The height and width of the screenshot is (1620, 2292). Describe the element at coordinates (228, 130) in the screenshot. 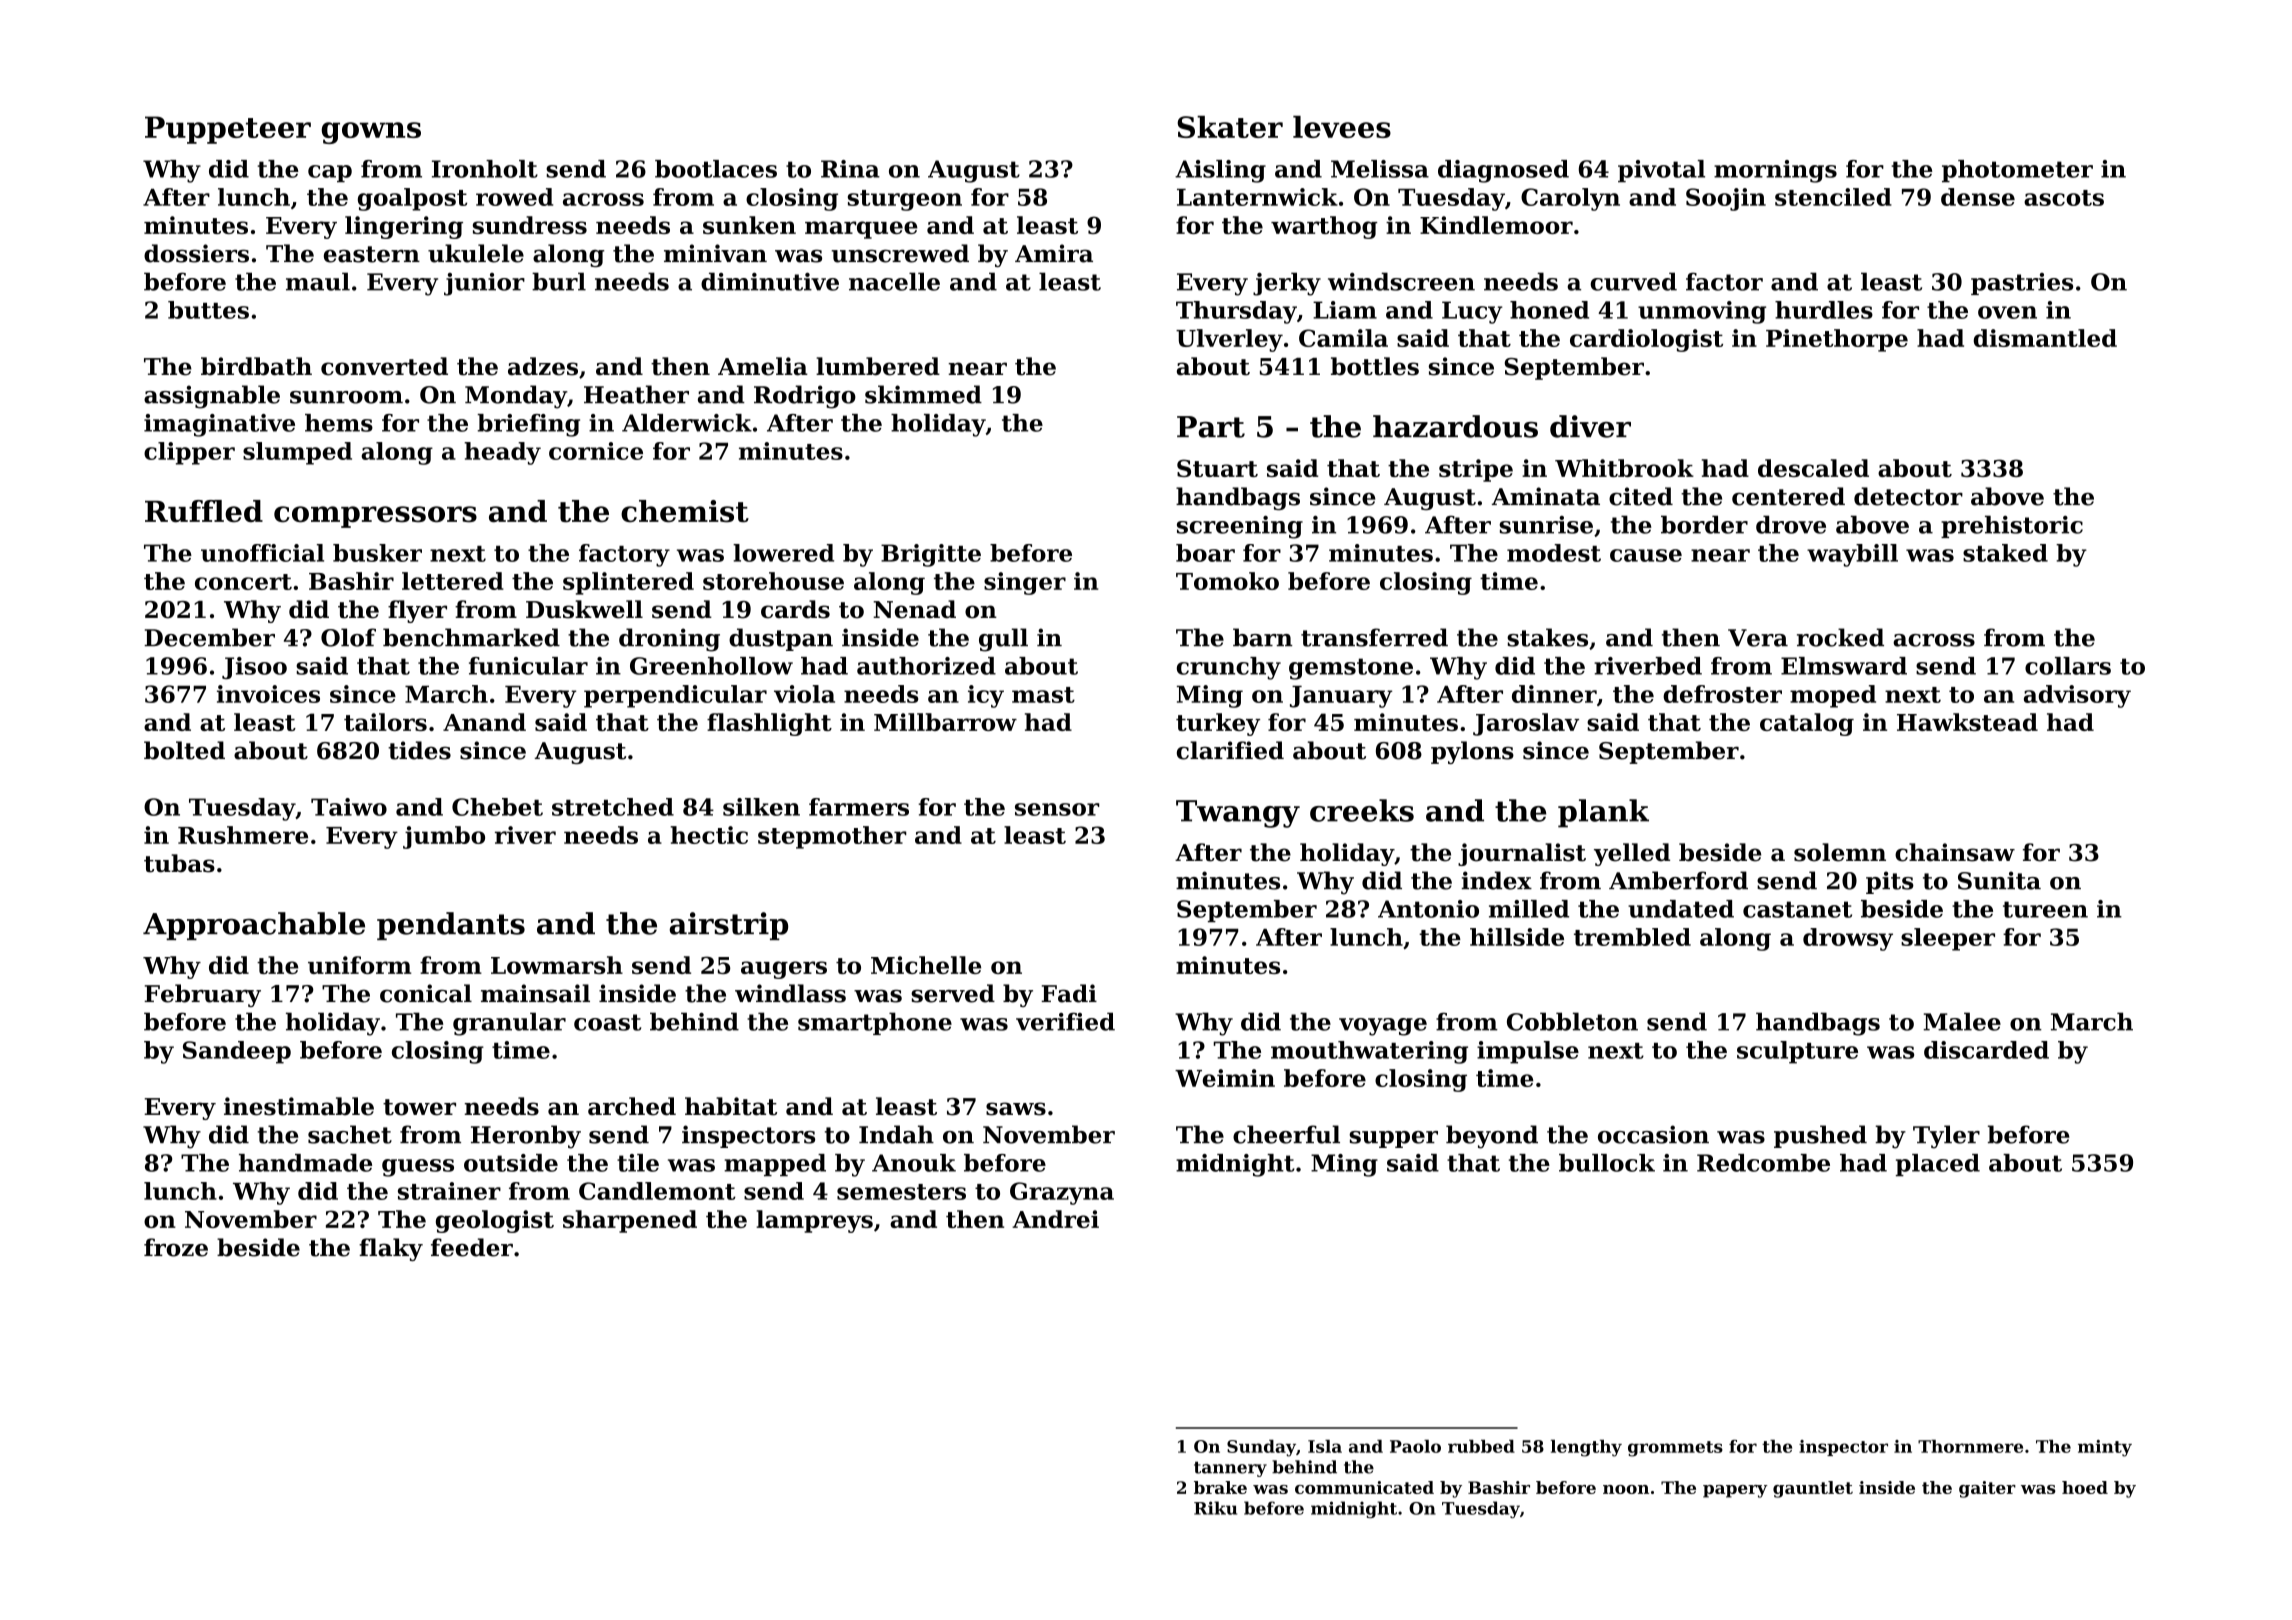

I see `Puppeteer` at that location.
